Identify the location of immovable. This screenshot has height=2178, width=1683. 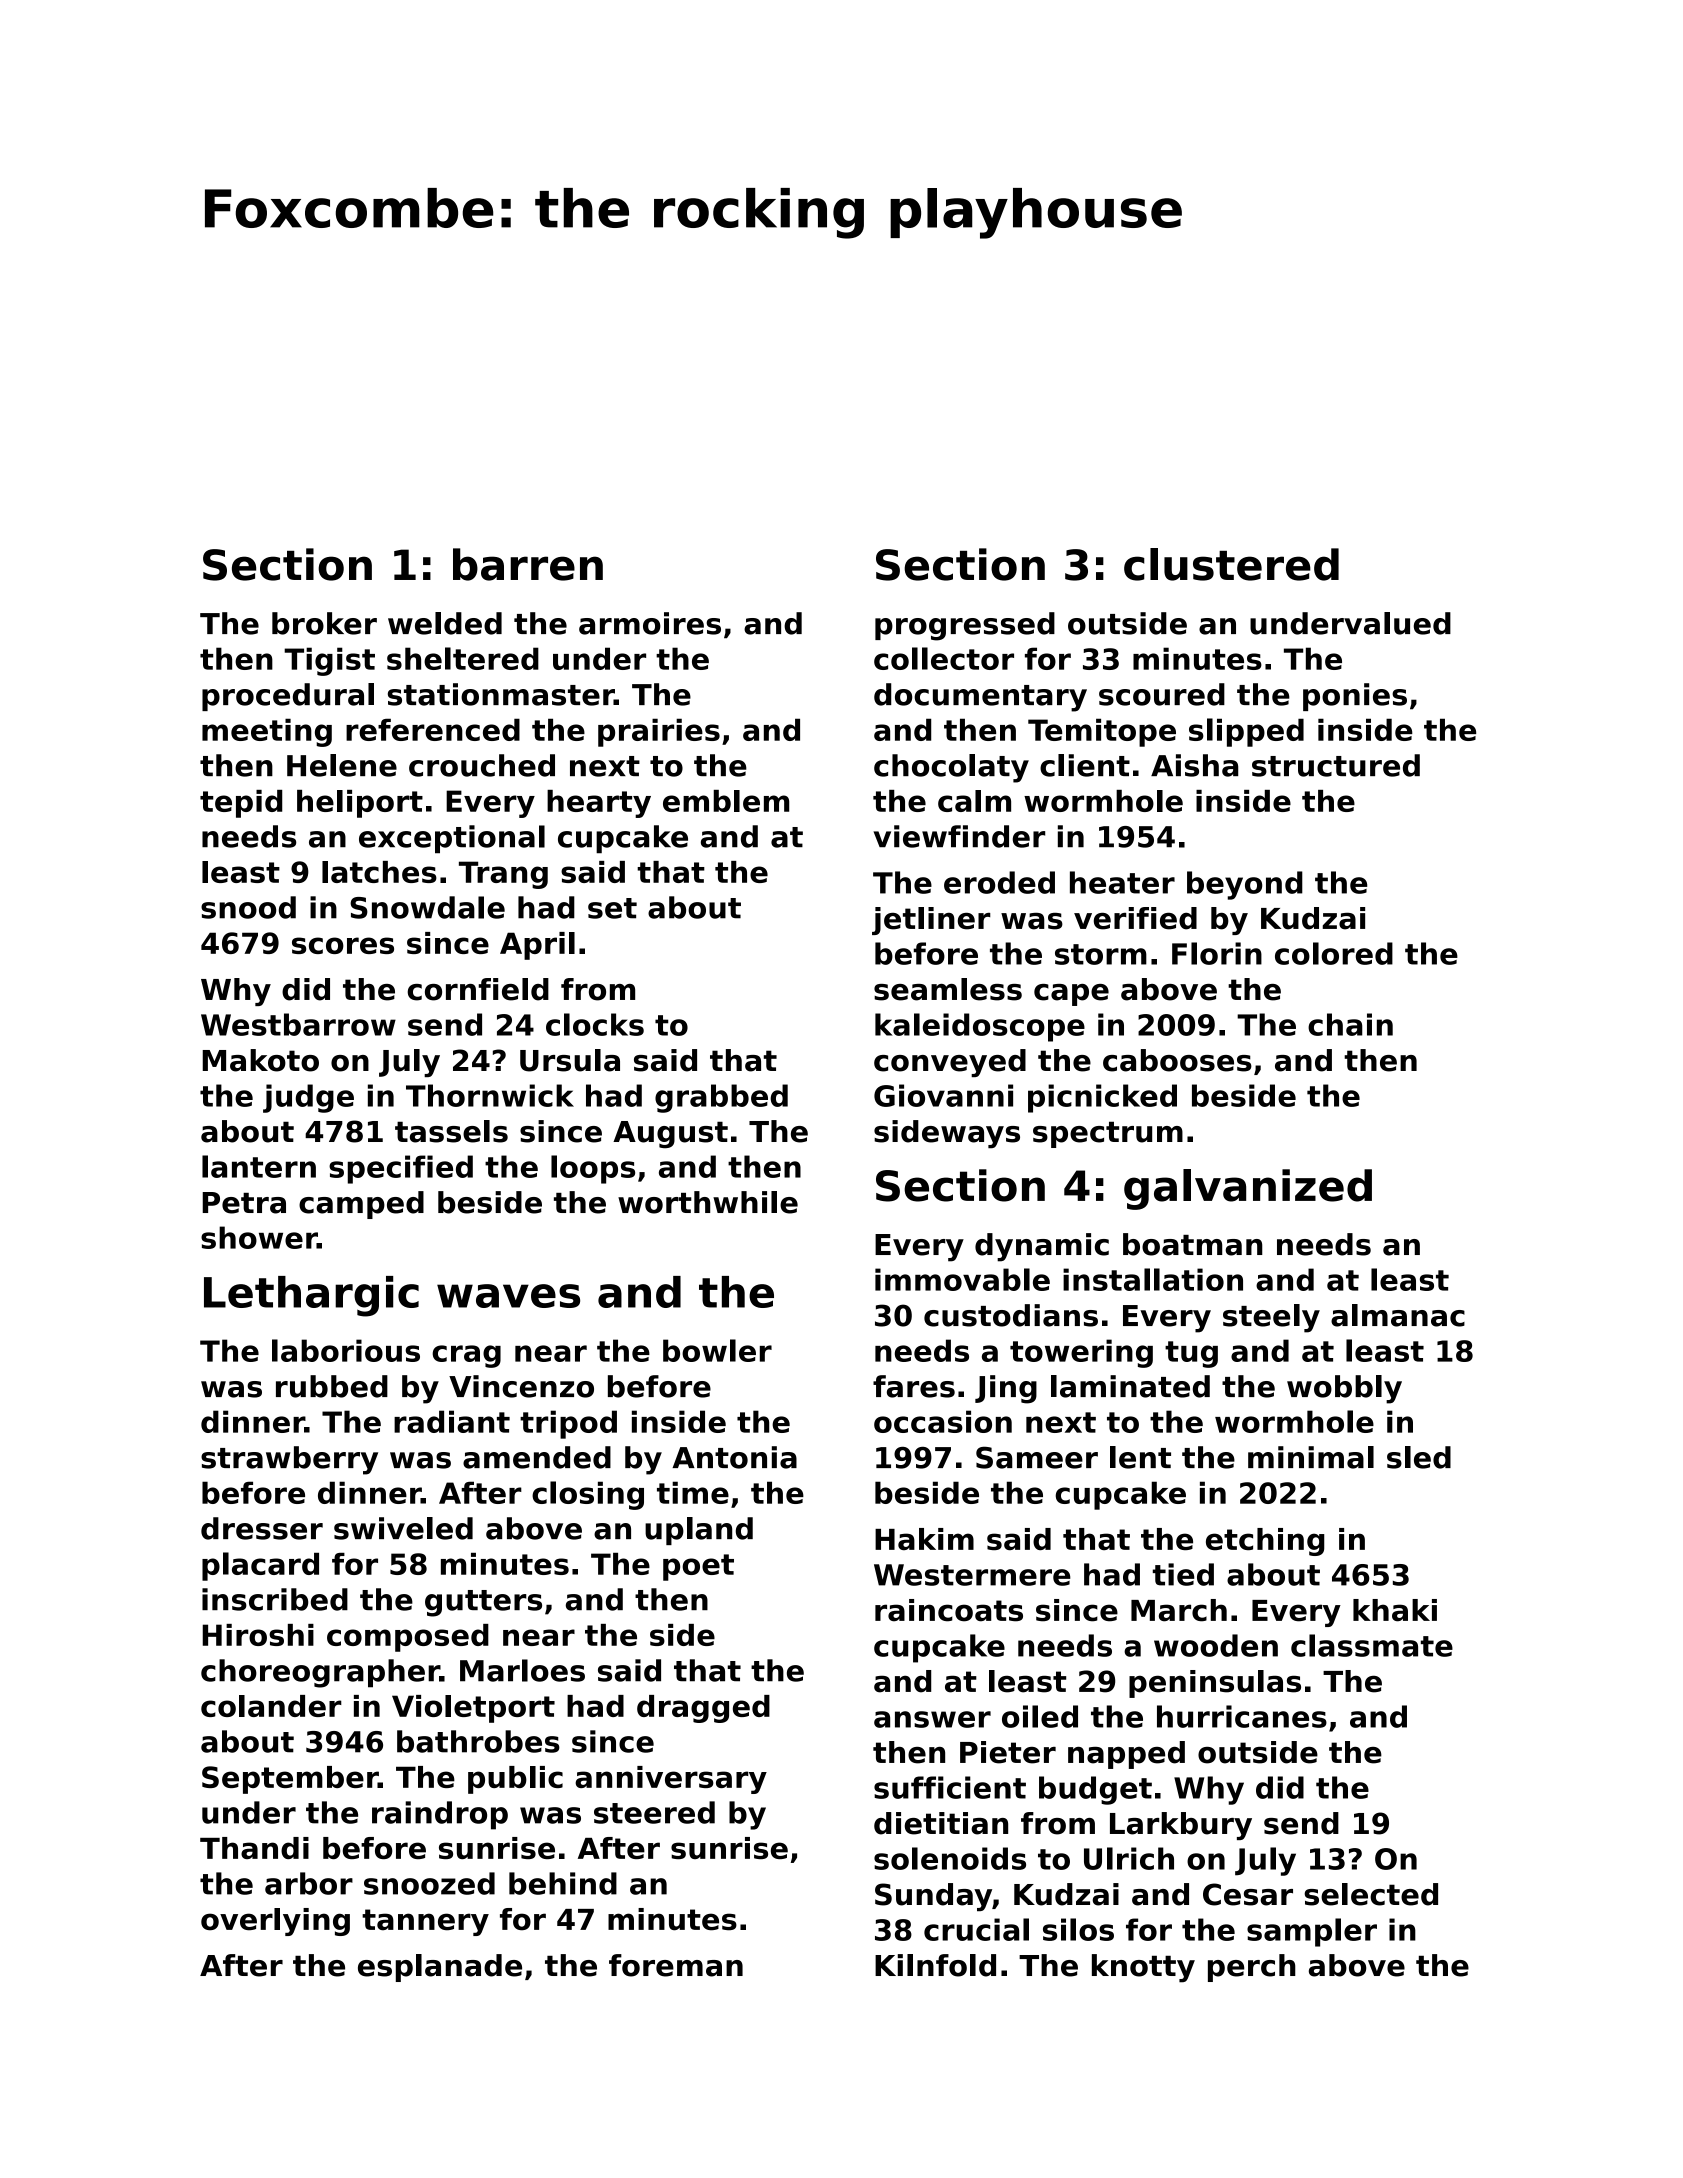
(962, 1279).
